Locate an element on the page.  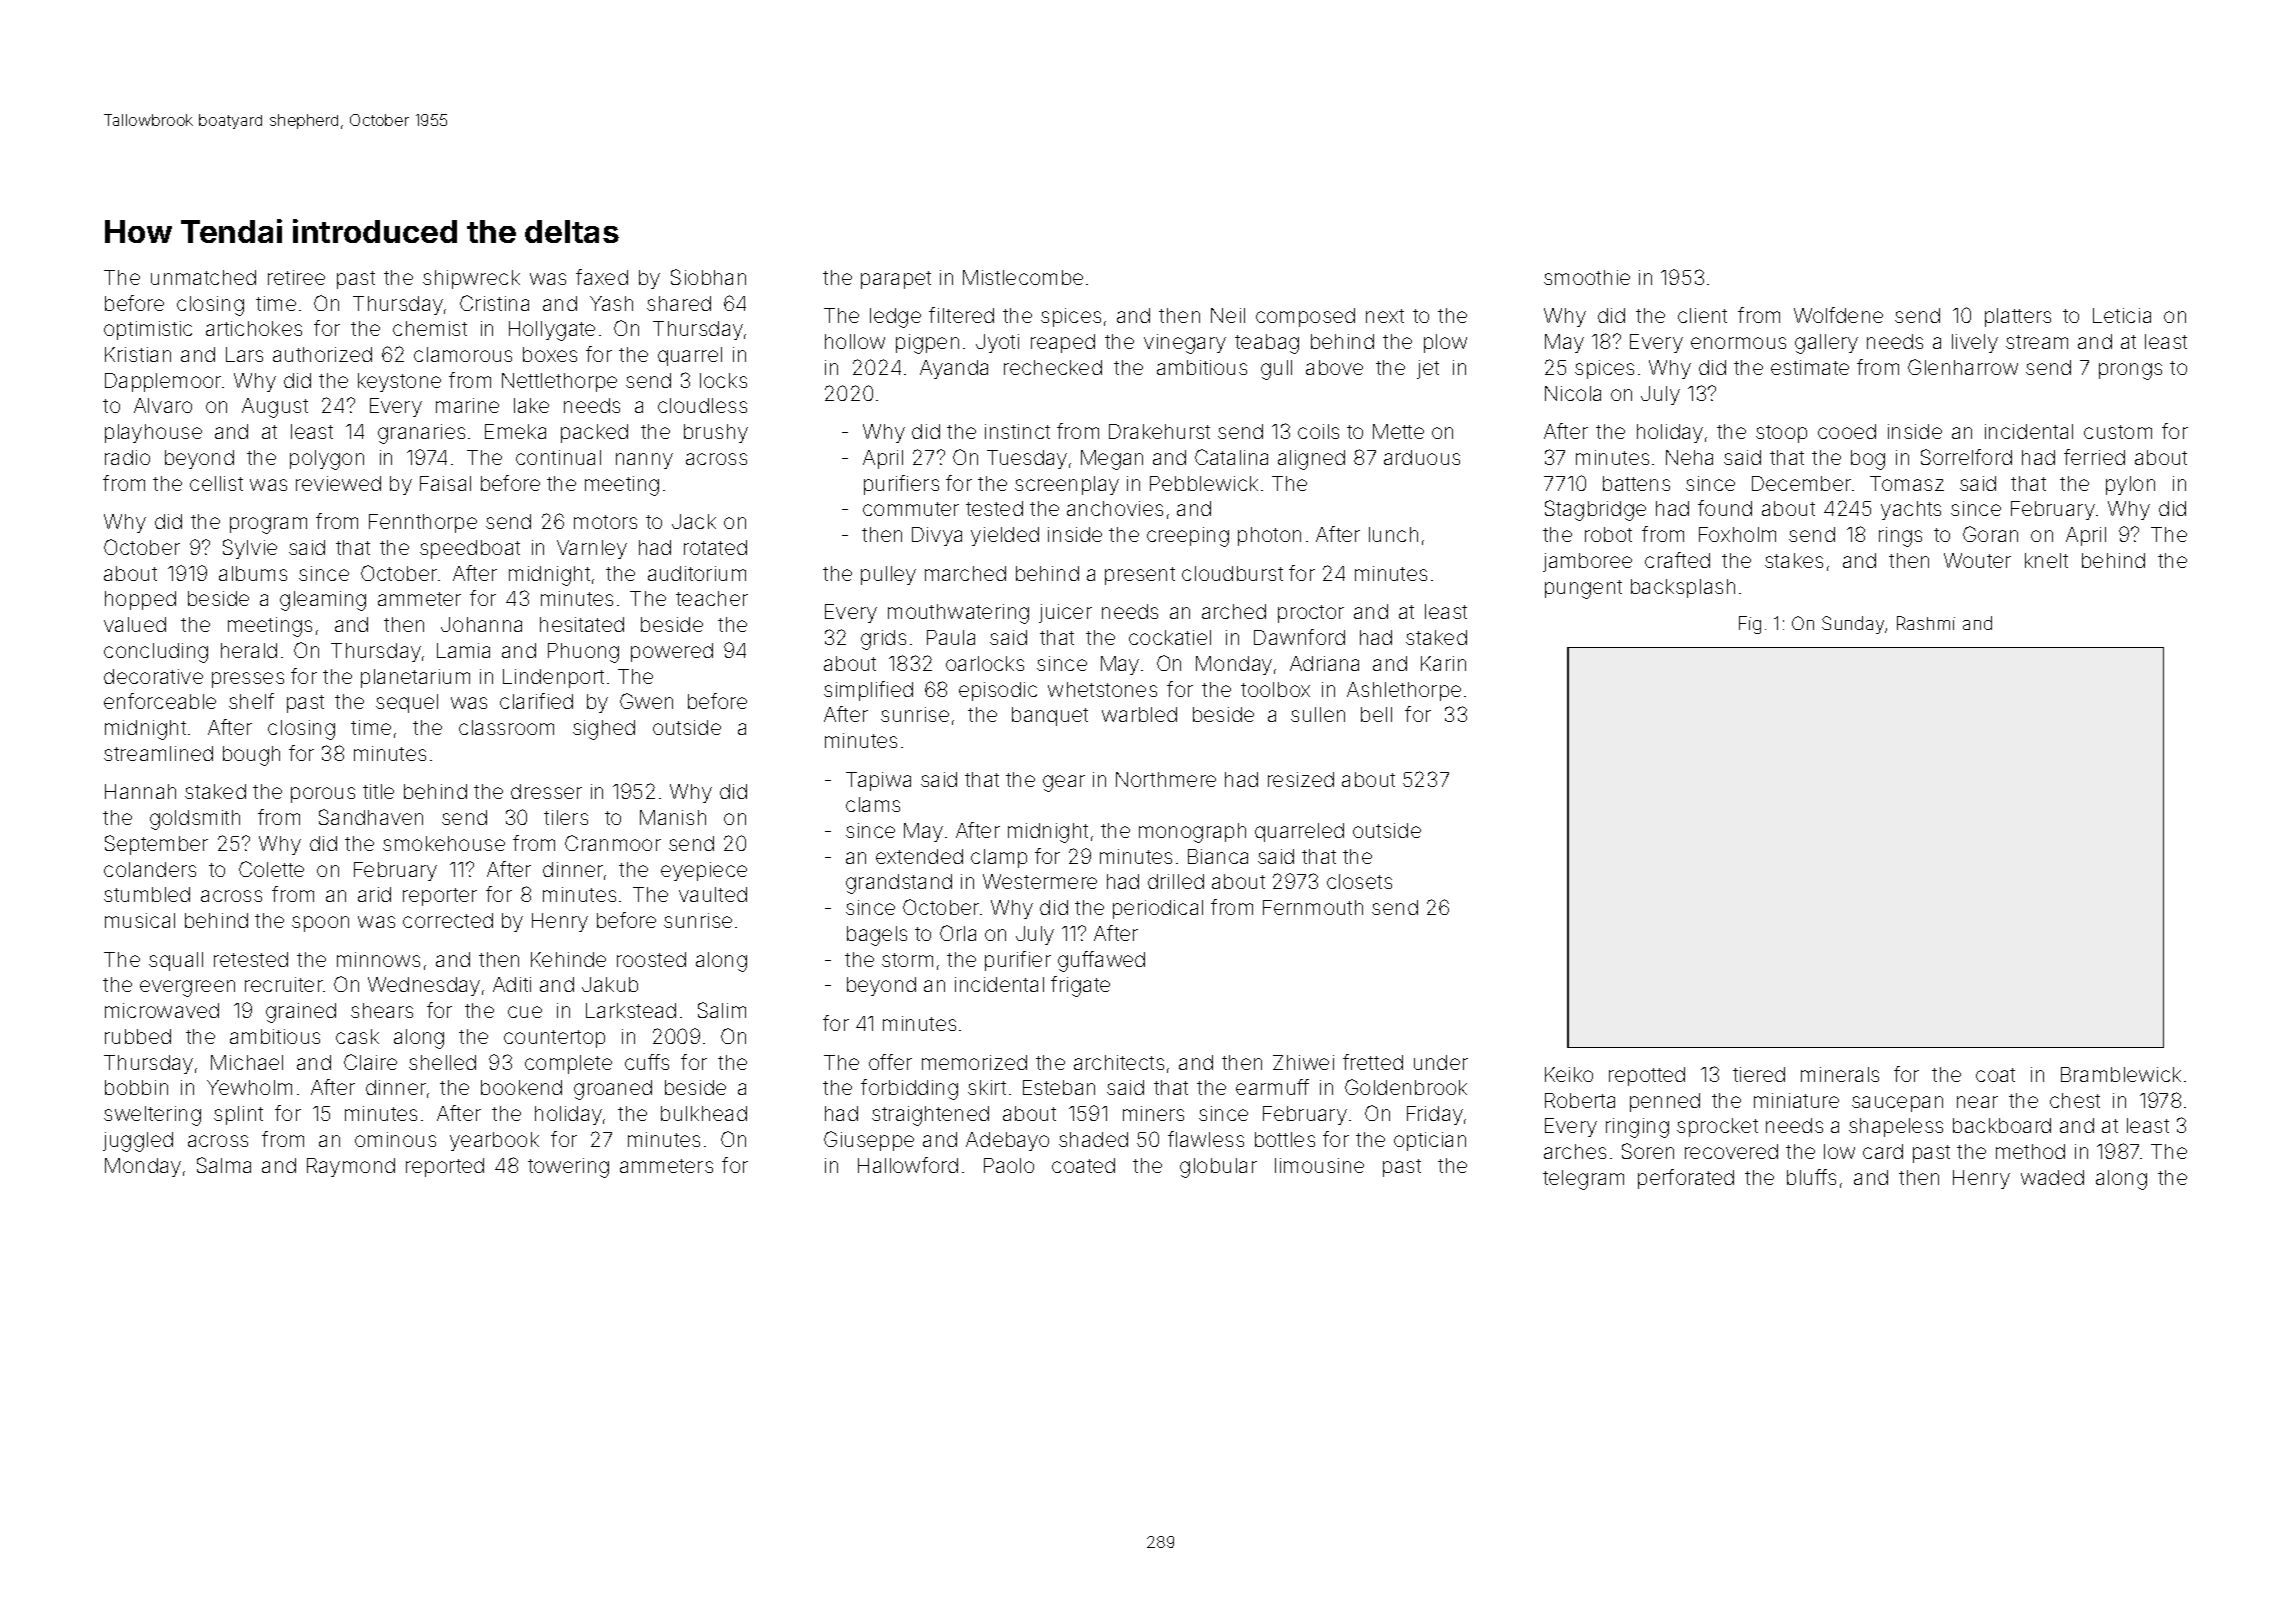
clarified is located at coordinates (536, 701).
